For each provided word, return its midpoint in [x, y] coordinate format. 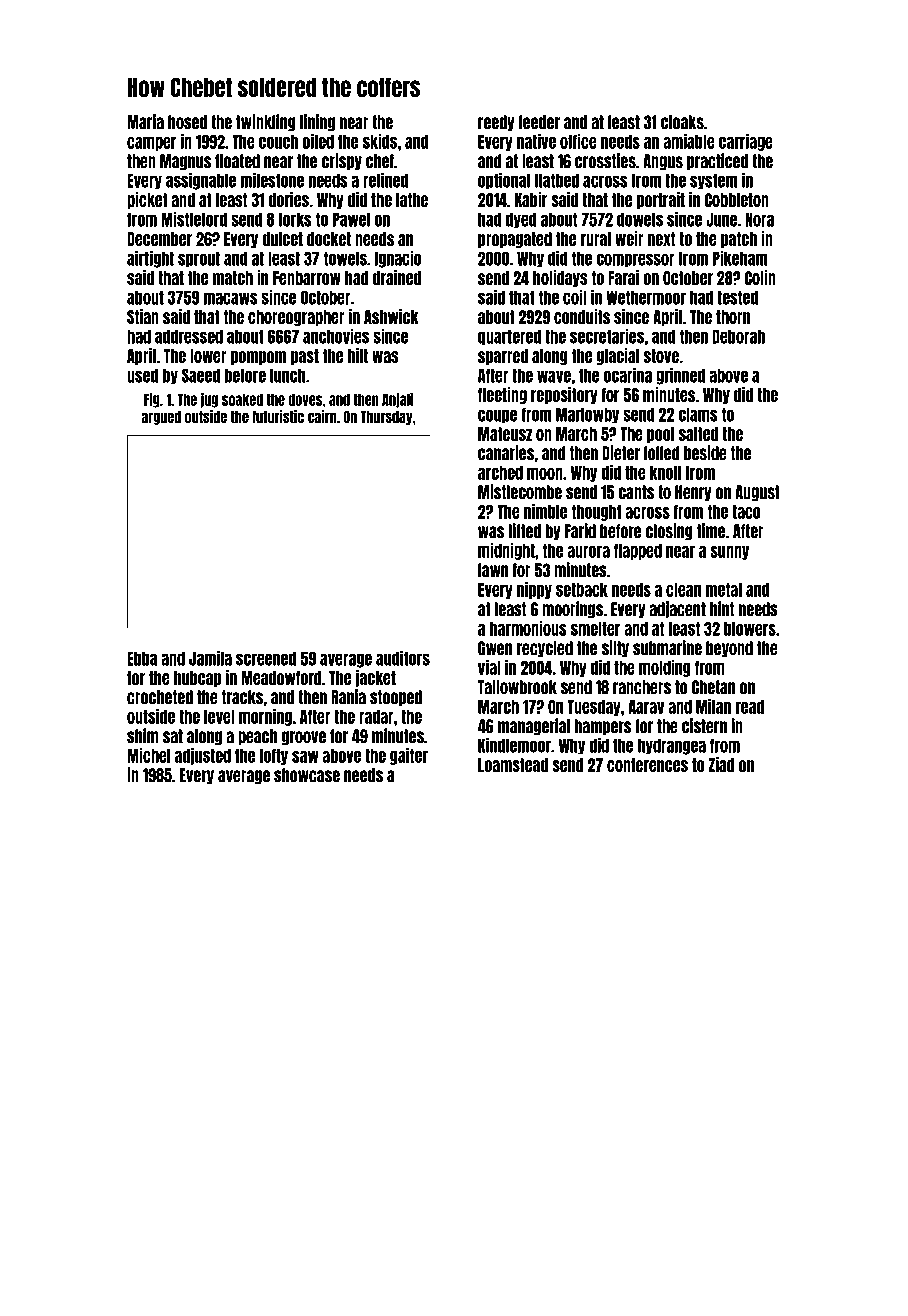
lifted [525, 531]
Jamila [210, 658]
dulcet [282, 239]
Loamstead [513, 765]
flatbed [556, 180]
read [750, 707]
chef [380, 161]
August [757, 493]
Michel [148, 755]
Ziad [721, 764]
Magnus [185, 162]
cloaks [682, 122]
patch [739, 240]
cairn [322, 416]
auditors [403, 658]
